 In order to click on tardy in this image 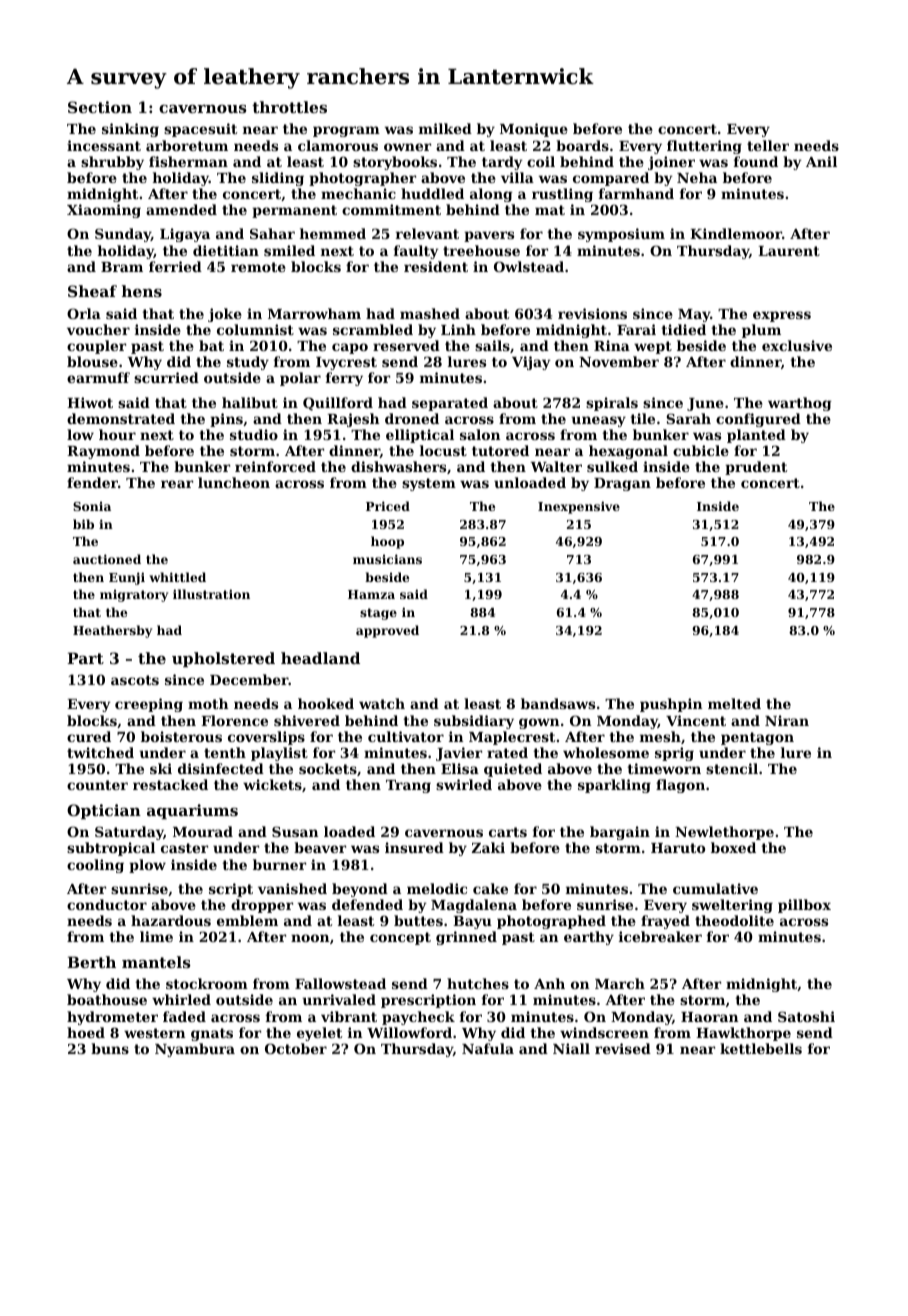, I will do `click(502, 163)`.
